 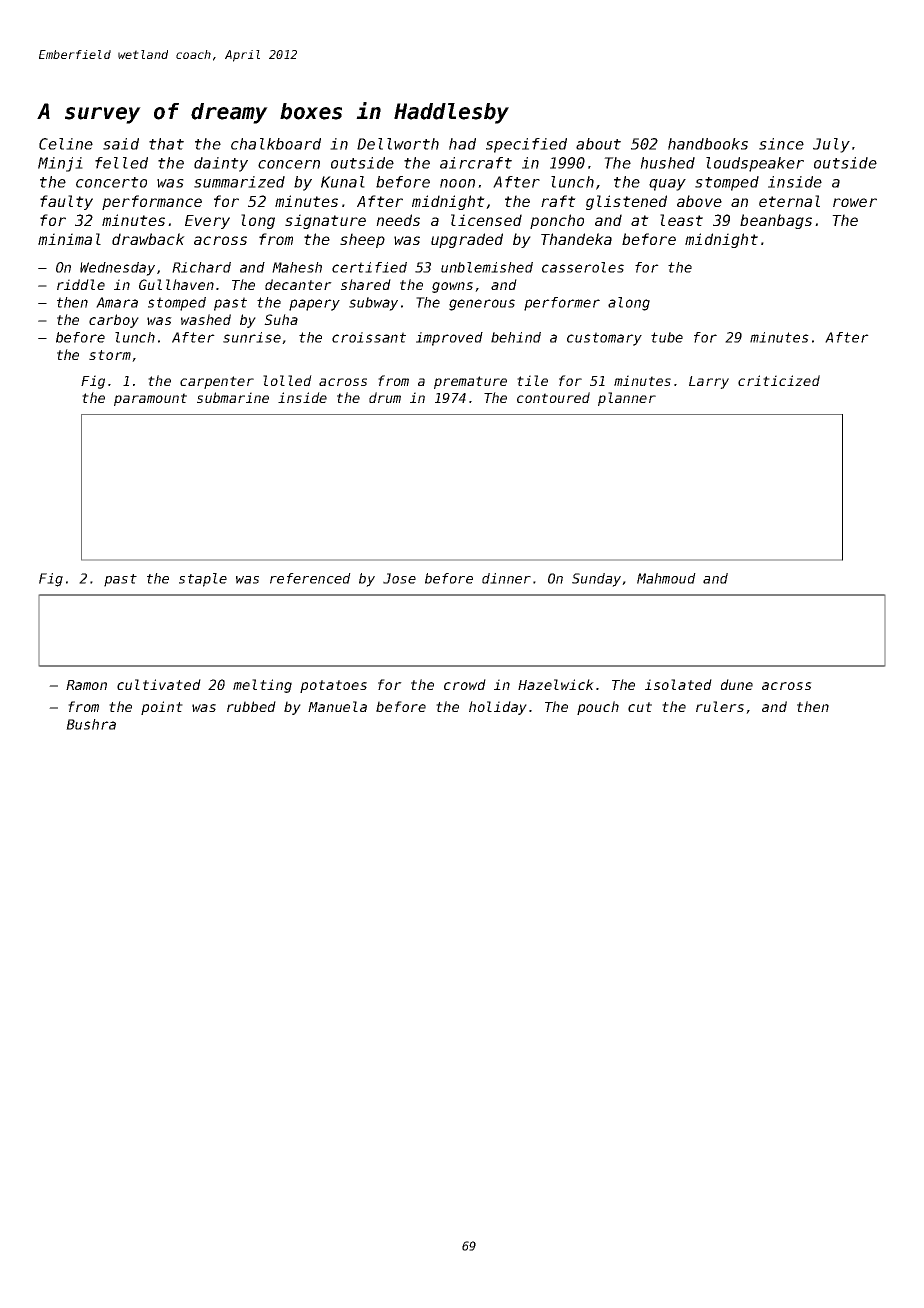 I want to click on holiday, so click(x=498, y=708).
